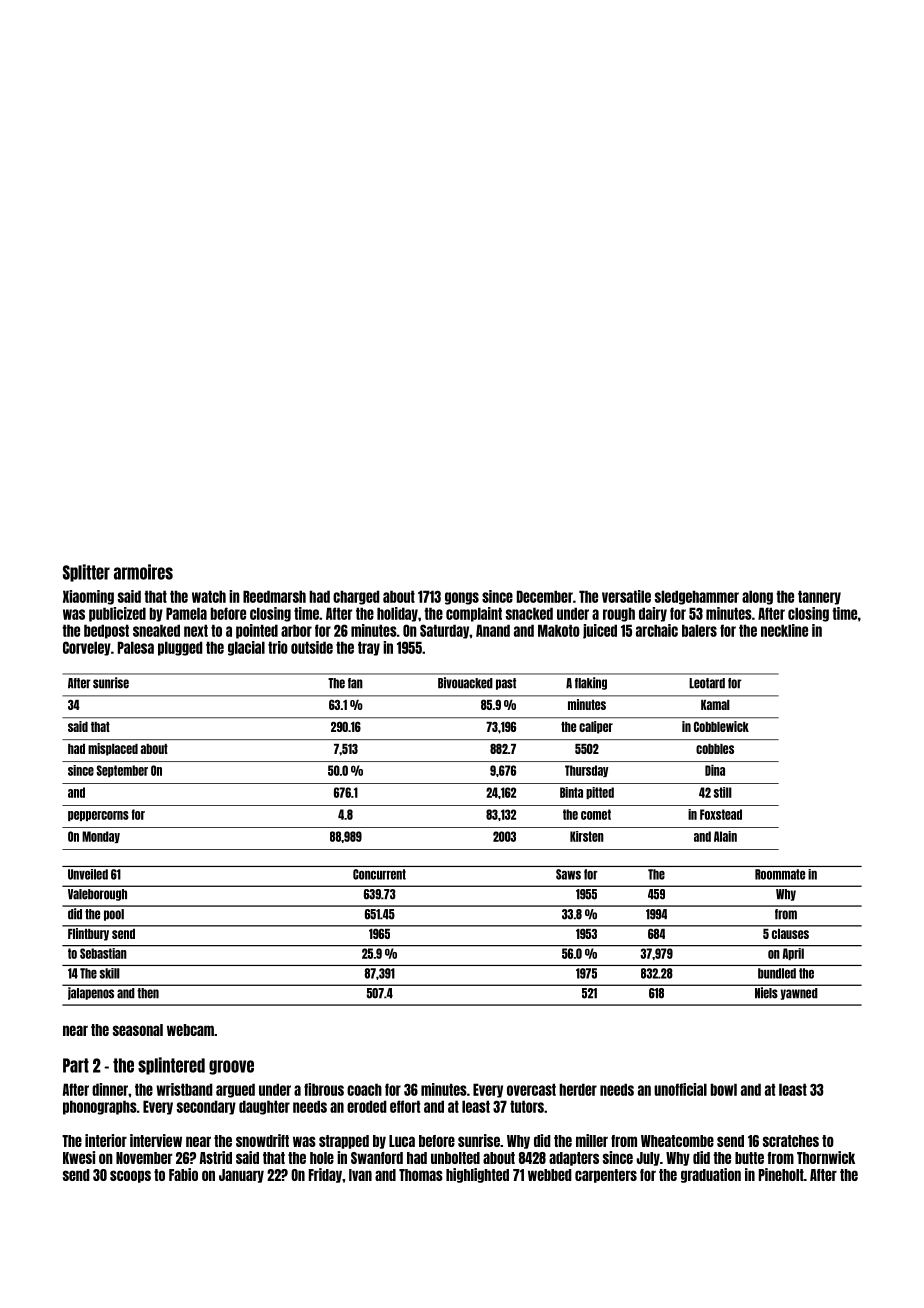  What do you see at coordinates (784, 630) in the screenshot?
I see `neckline` at bounding box center [784, 630].
